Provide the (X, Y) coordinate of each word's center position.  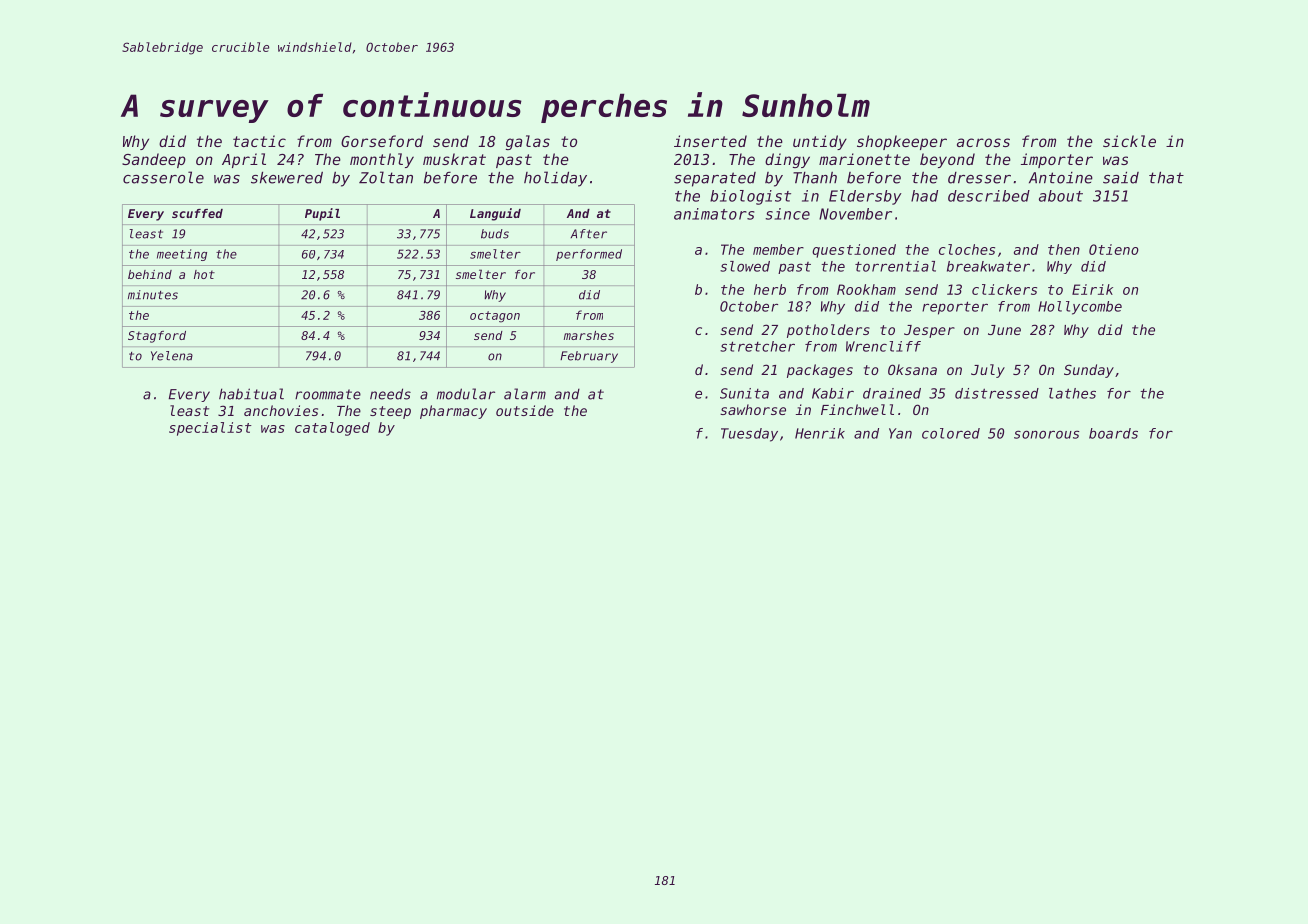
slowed (745, 266)
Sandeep (154, 160)
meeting (182, 255)
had (924, 196)
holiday (555, 179)
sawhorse (753, 409)
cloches (967, 249)
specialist (210, 429)
